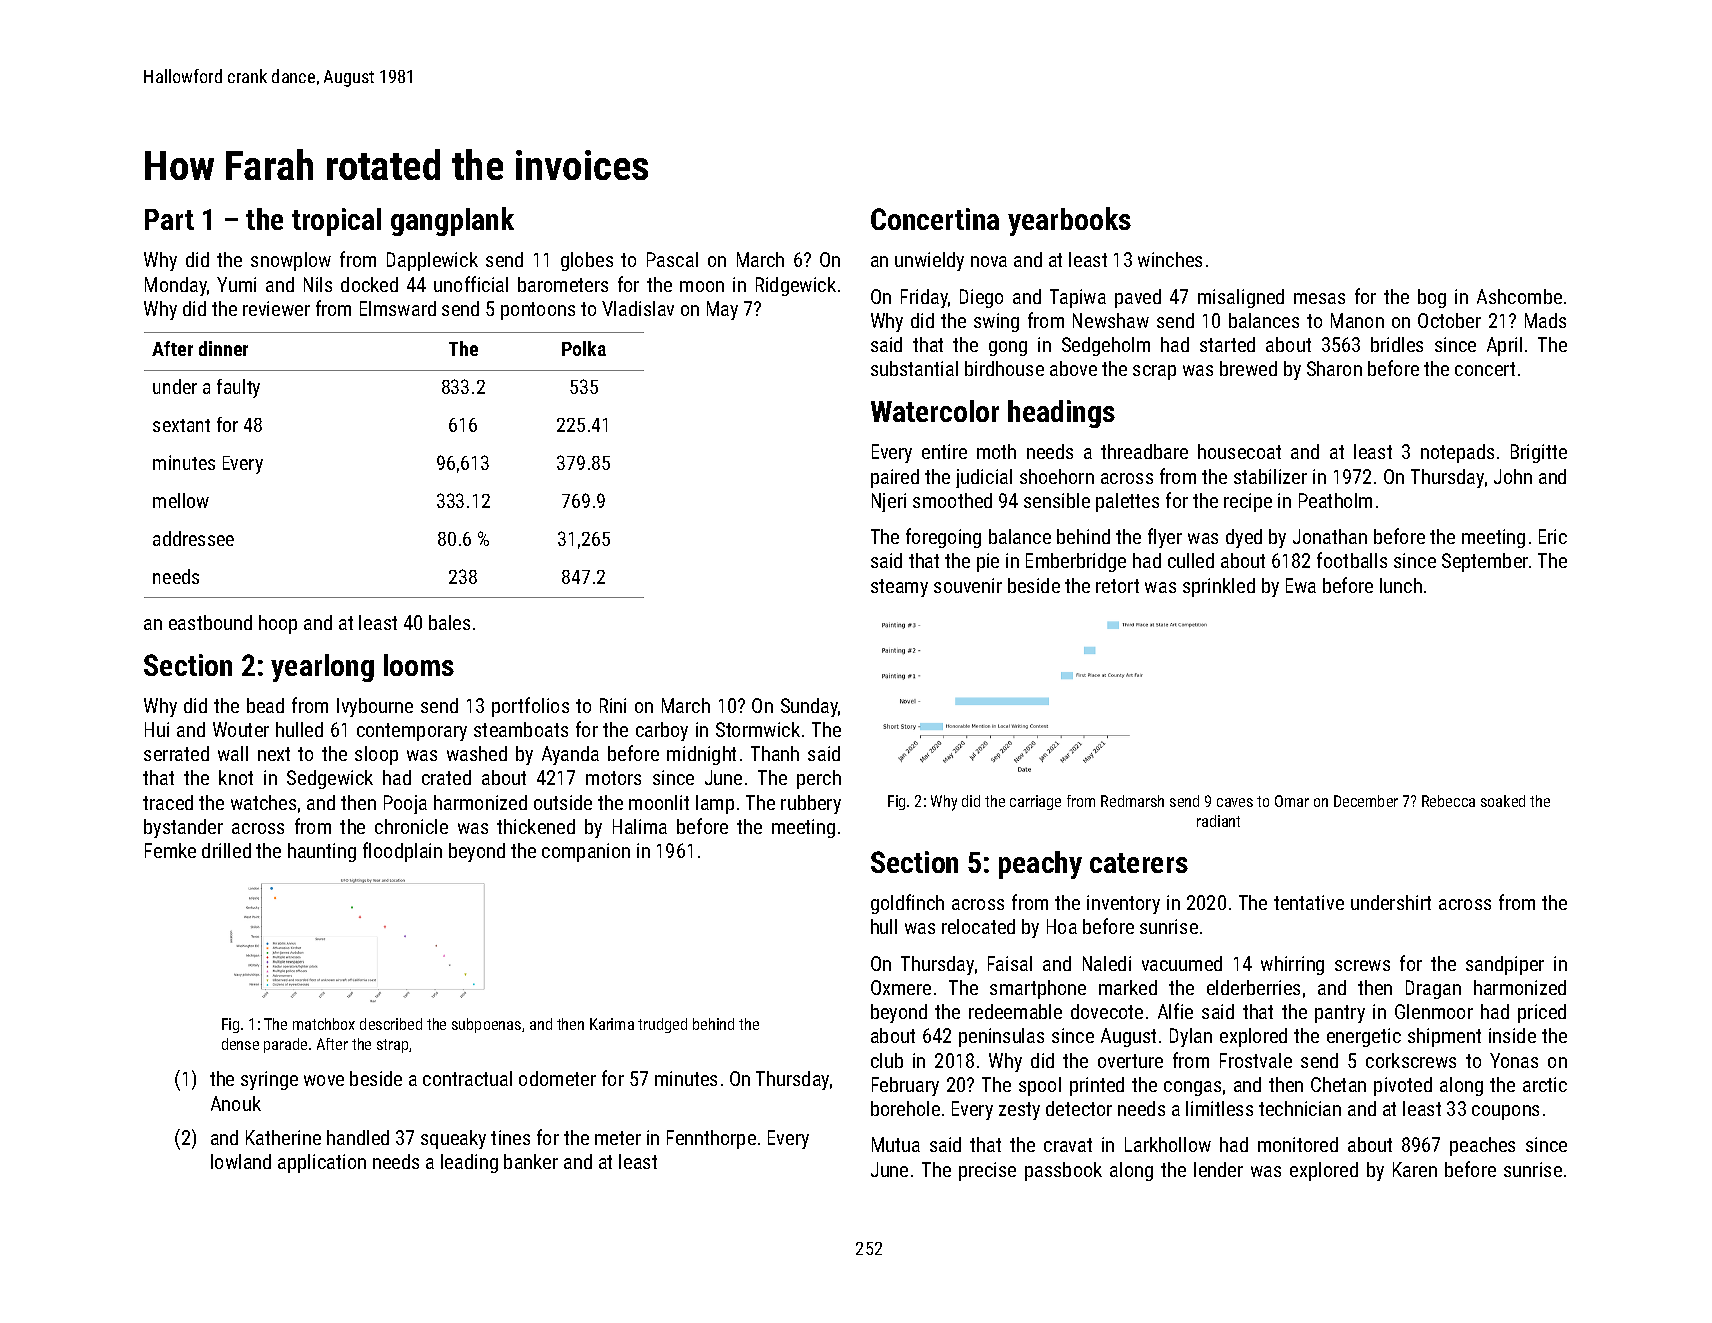 Image resolution: width=1712 pixels, height=1323 pixels. Describe the element at coordinates (1218, 1169) in the page. I see `lender` at that location.
